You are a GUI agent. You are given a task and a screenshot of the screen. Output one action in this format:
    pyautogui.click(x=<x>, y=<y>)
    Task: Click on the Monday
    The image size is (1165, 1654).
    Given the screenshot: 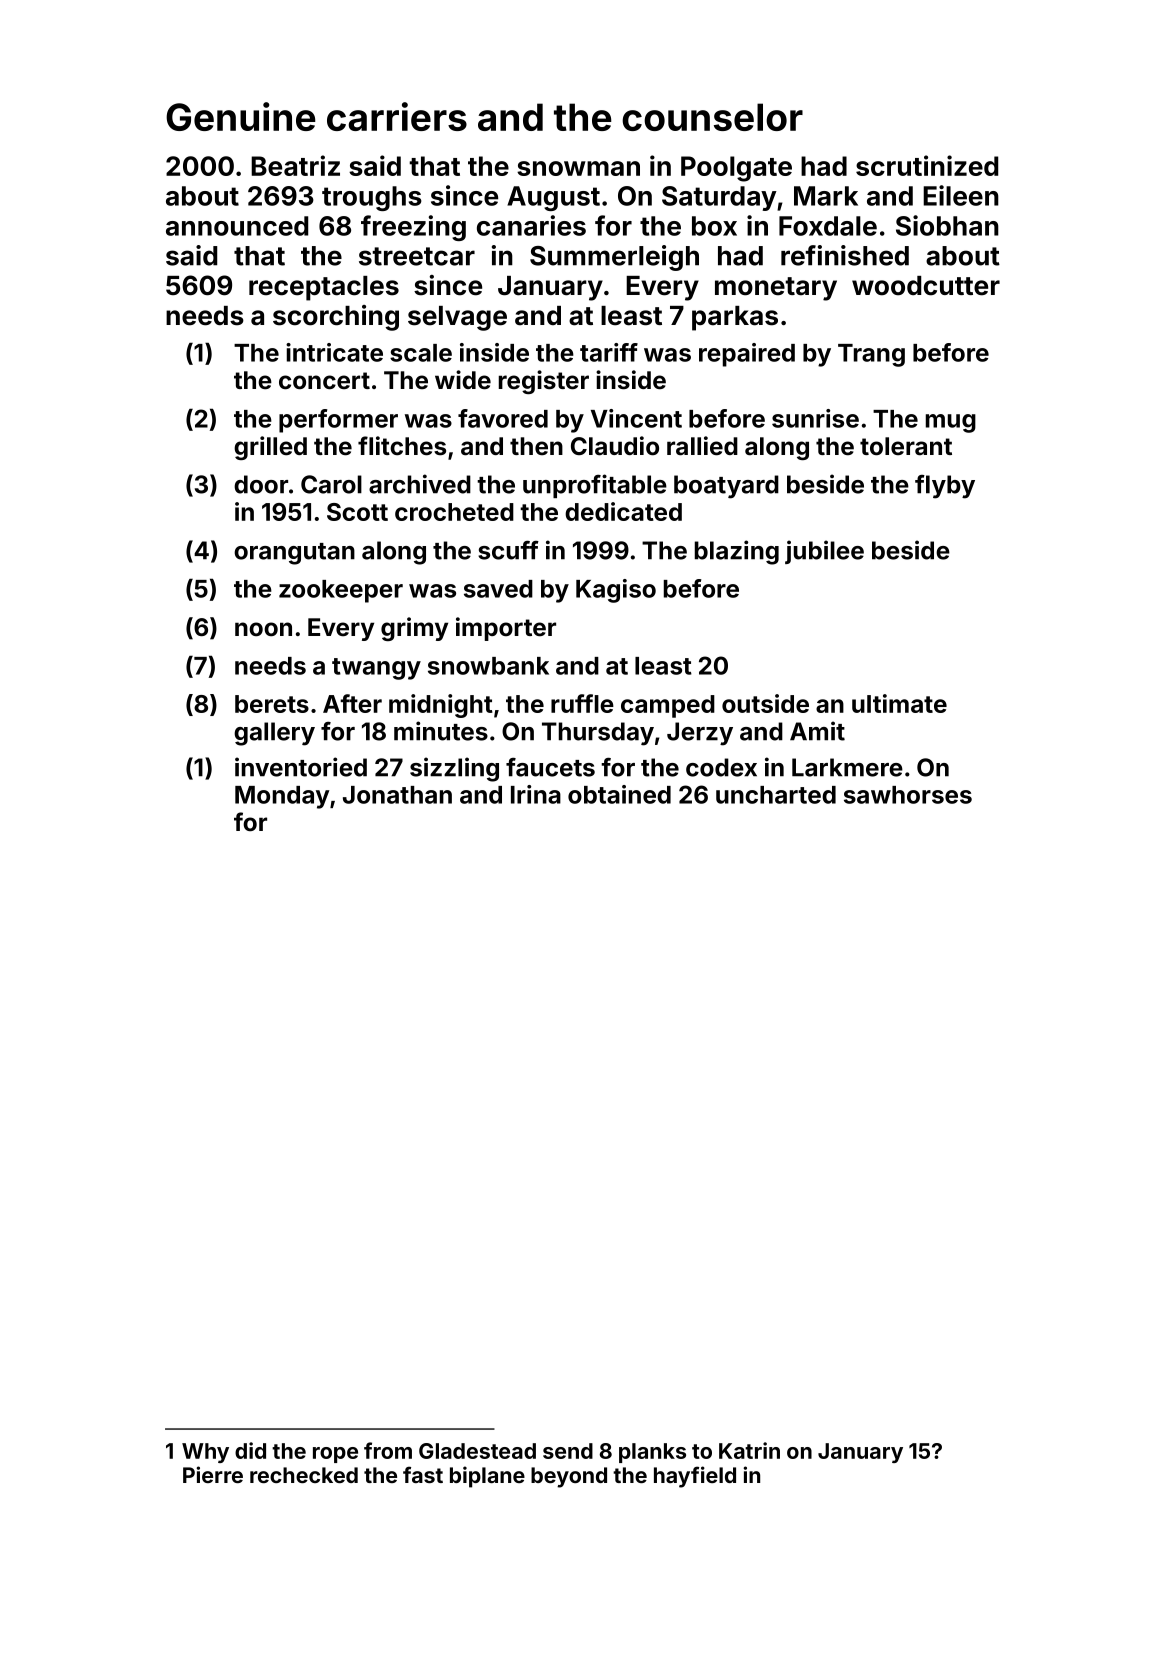 What is the action you would take?
    pyautogui.click(x=282, y=797)
